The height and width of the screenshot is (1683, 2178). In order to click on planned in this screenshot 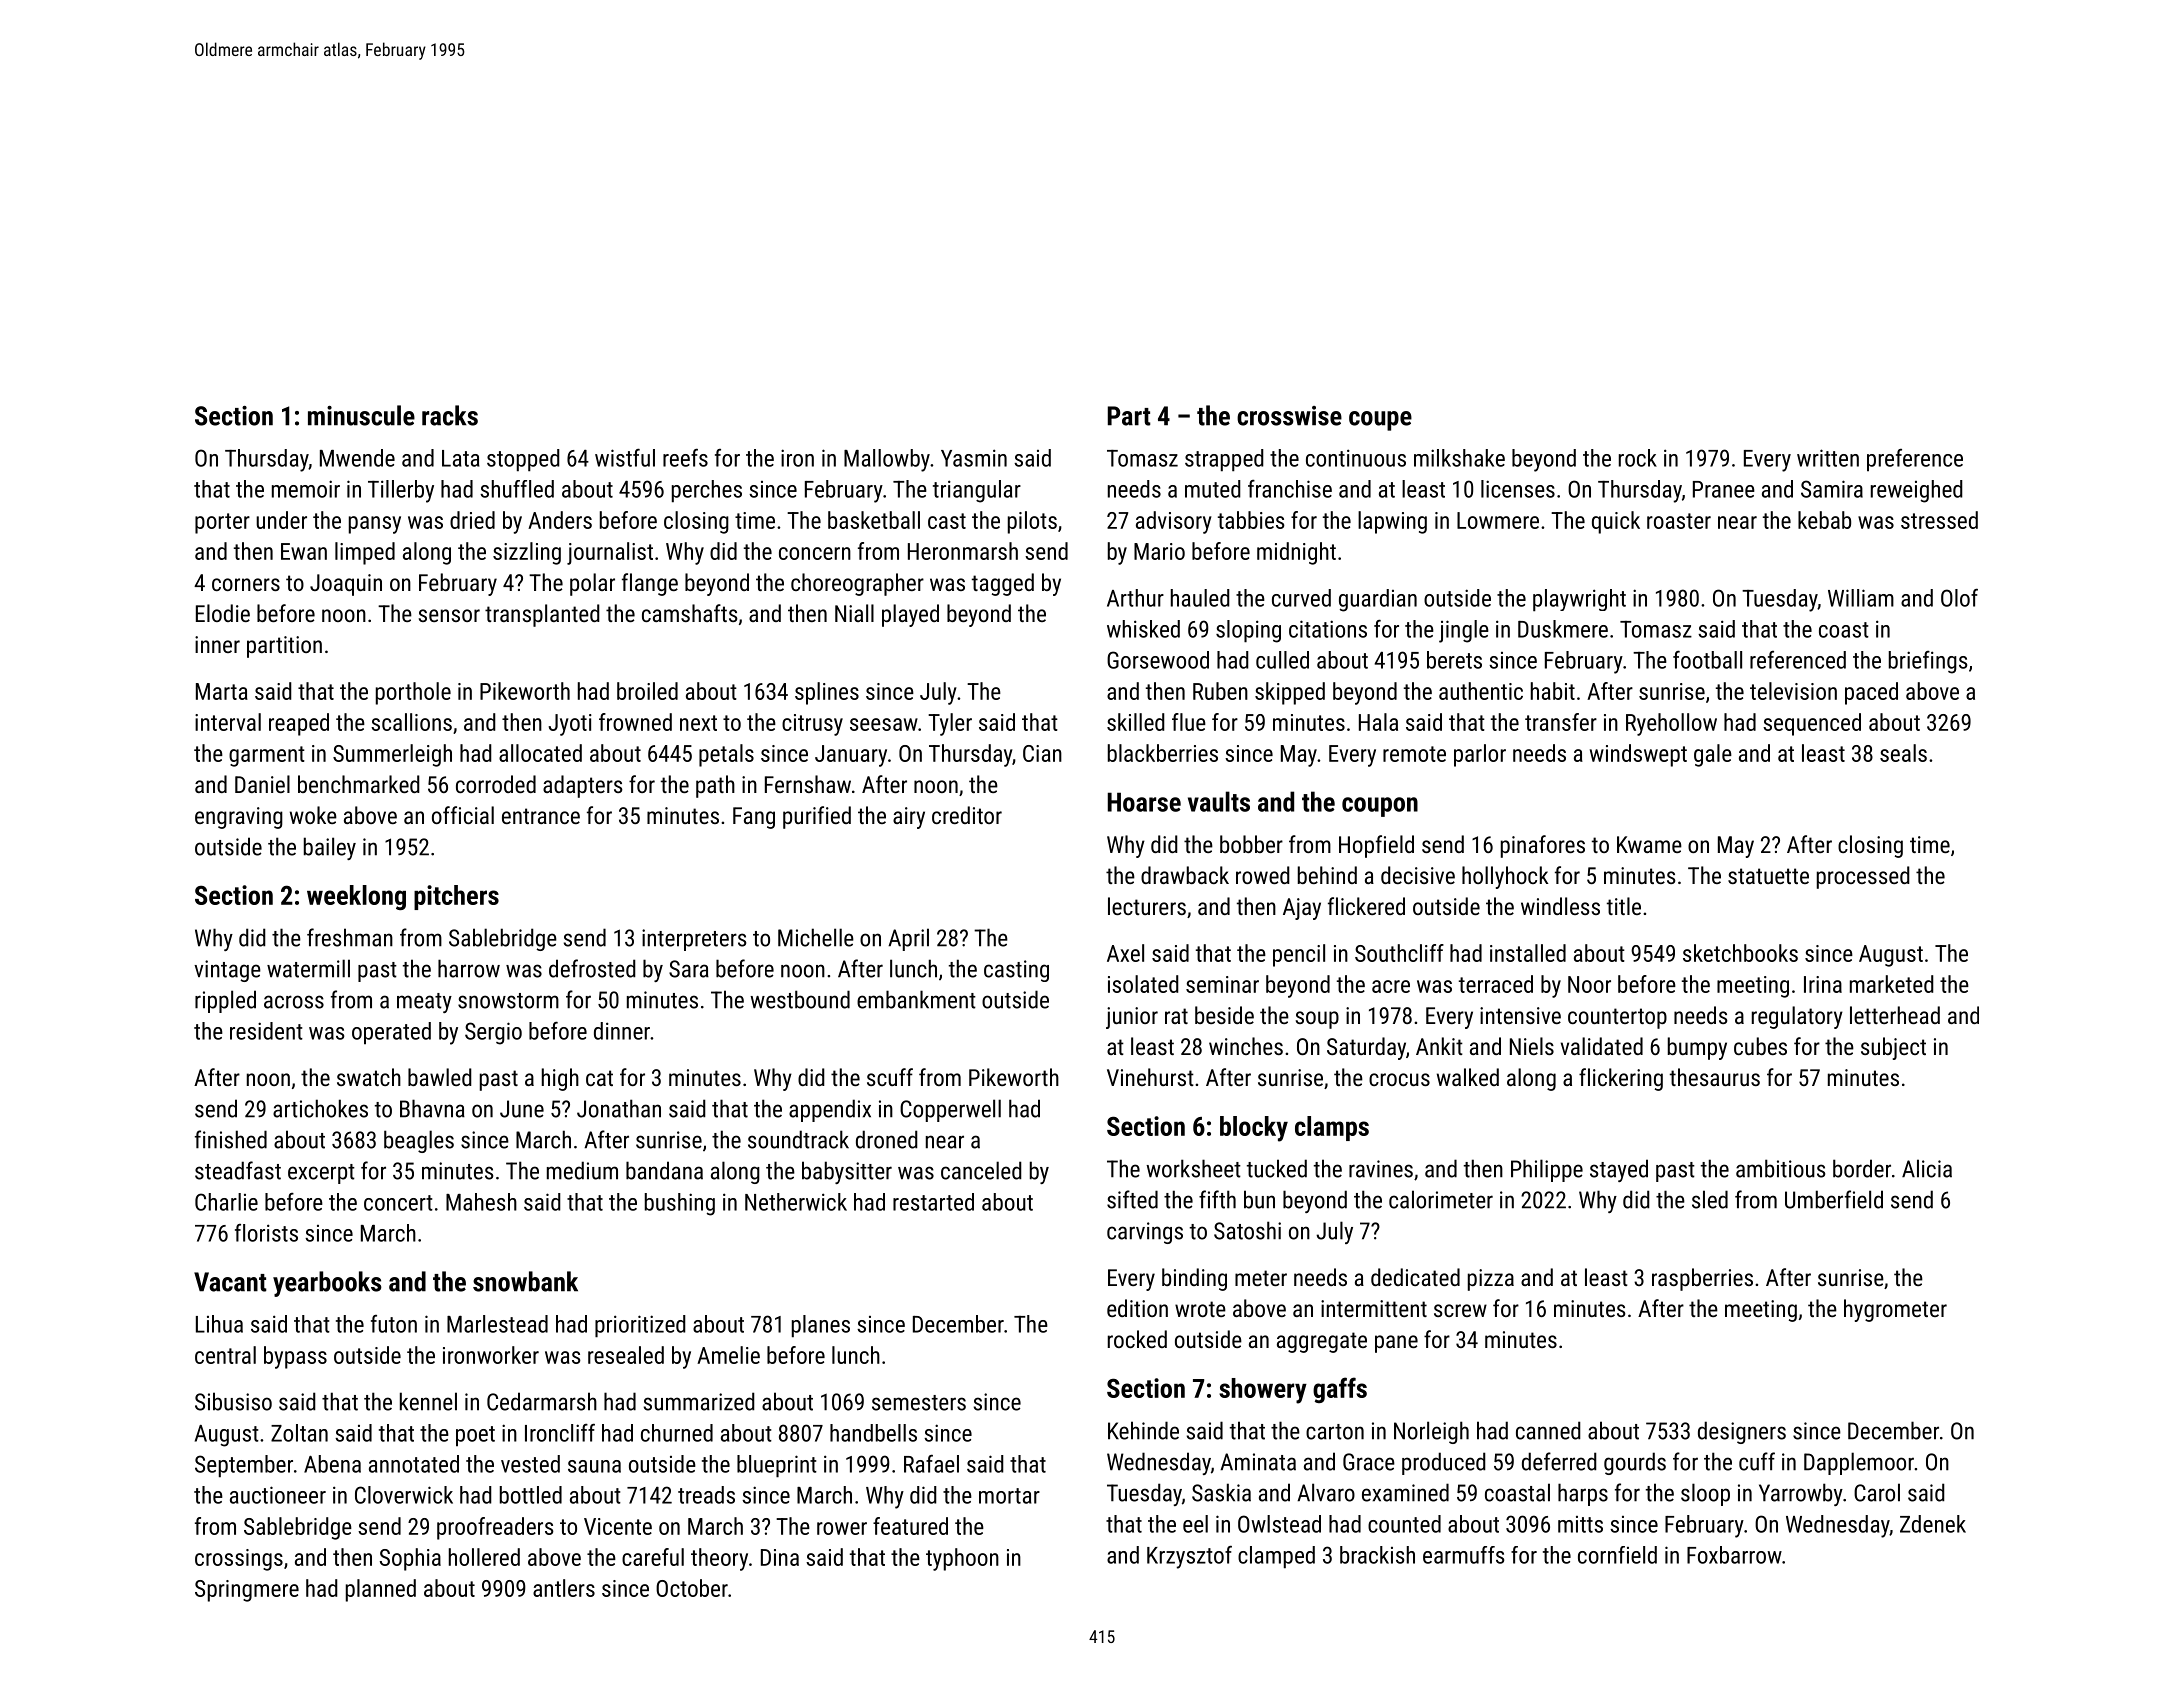, I will do `click(381, 1590)`.
